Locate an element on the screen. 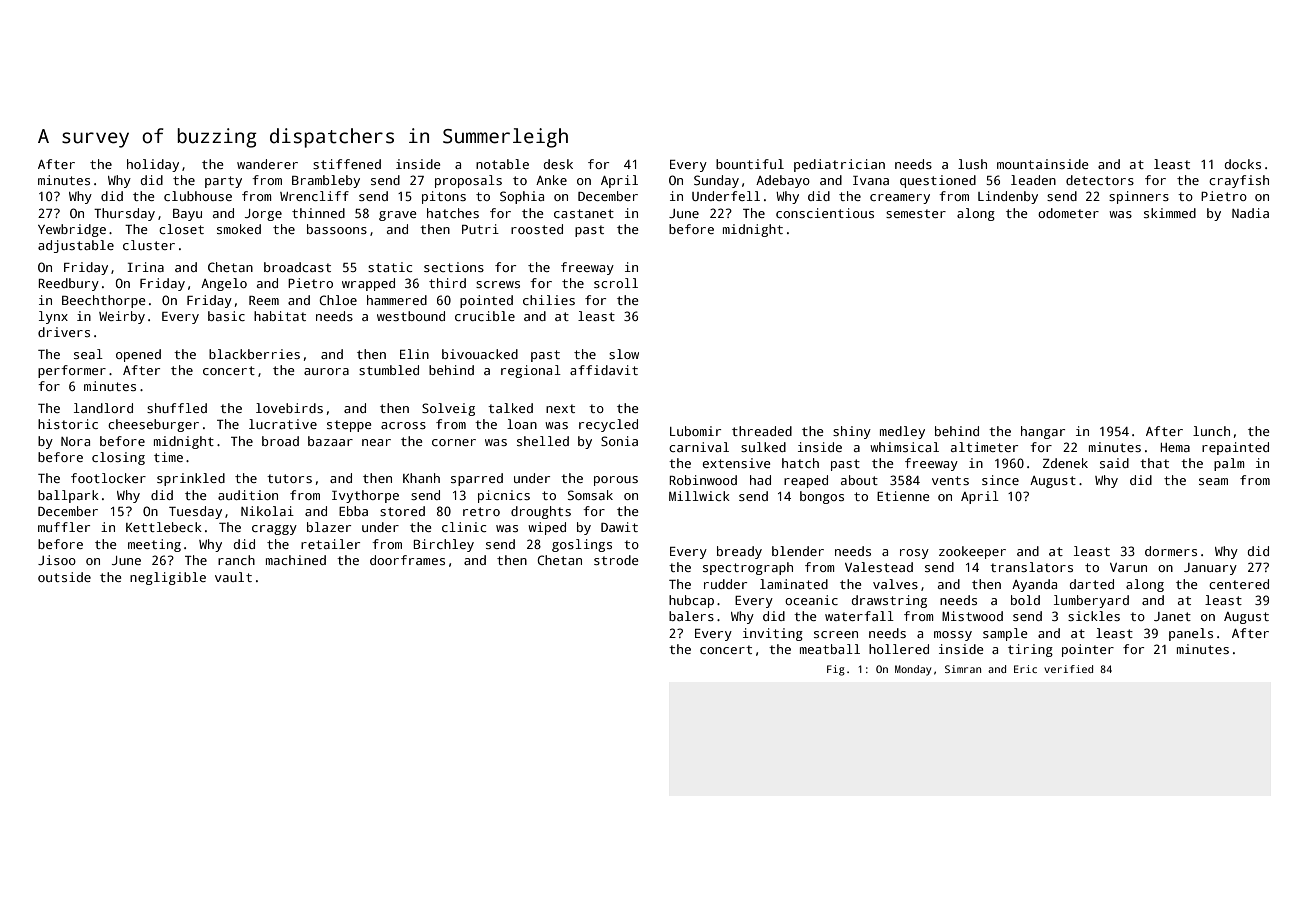 This screenshot has height=924, width=1308. footlocker is located at coordinates (108, 478).
